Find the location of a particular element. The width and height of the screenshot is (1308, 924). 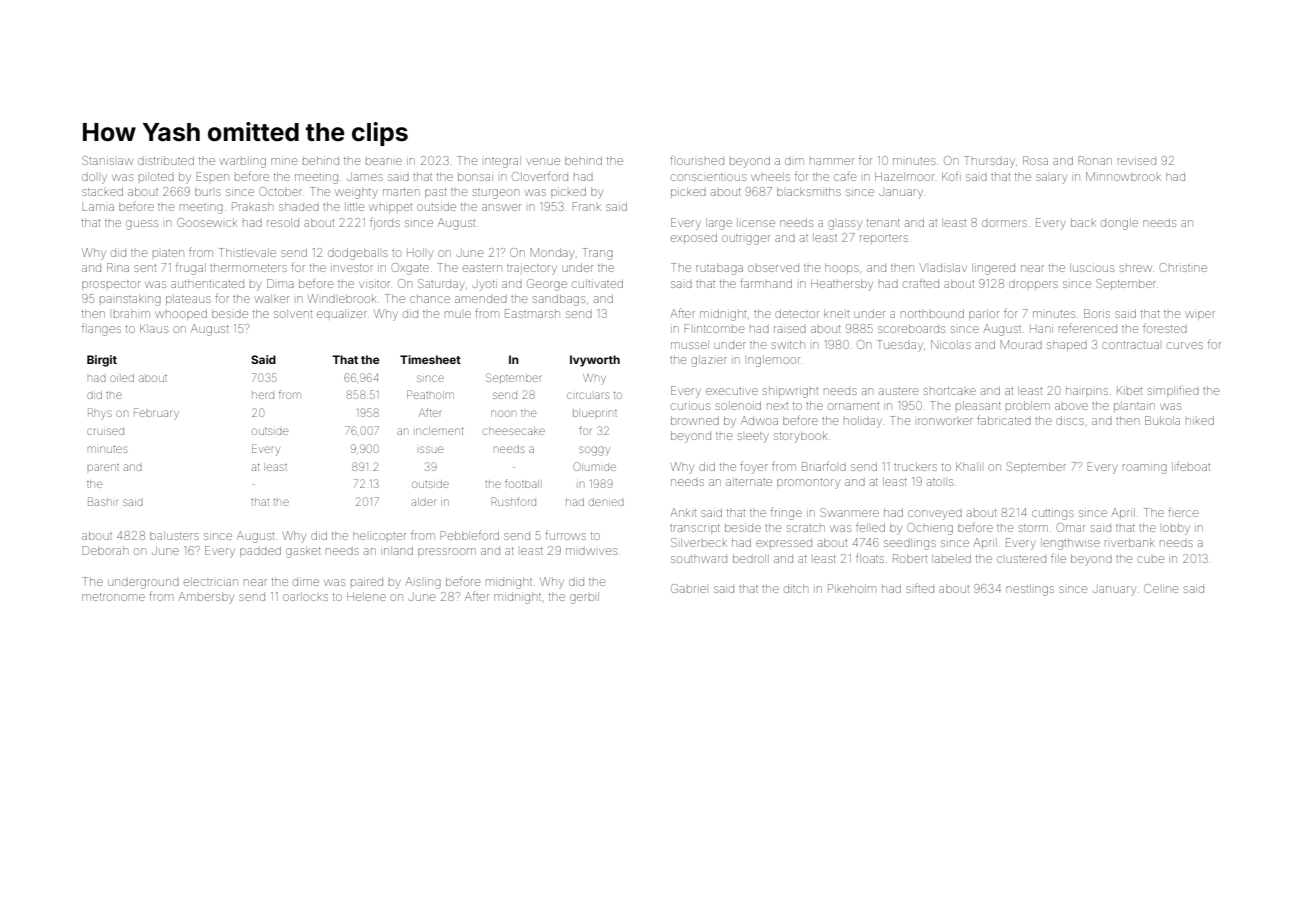

inland is located at coordinates (397, 550).
